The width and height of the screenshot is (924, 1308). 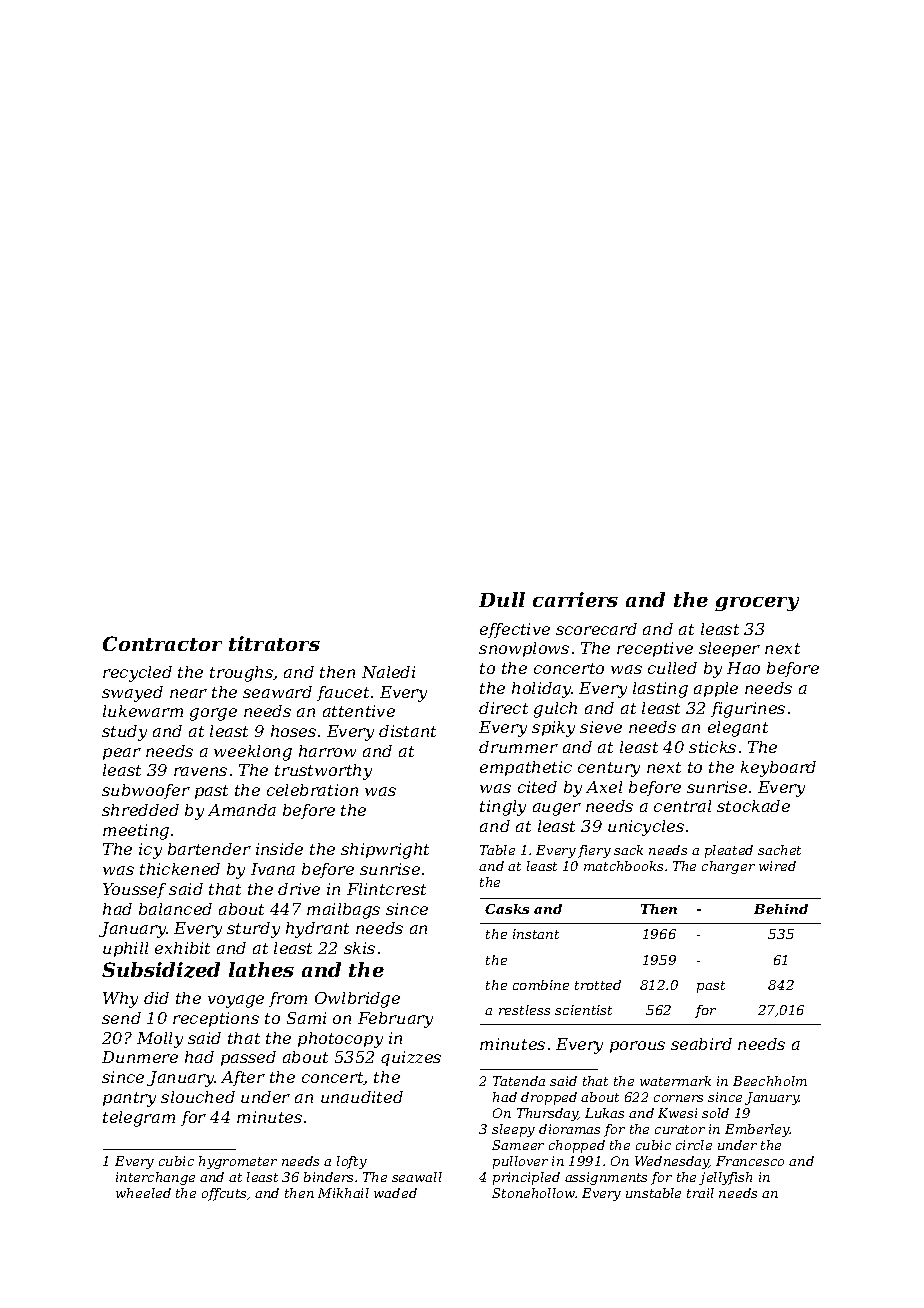 What do you see at coordinates (542, 690) in the screenshot?
I see `holiday` at bounding box center [542, 690].
